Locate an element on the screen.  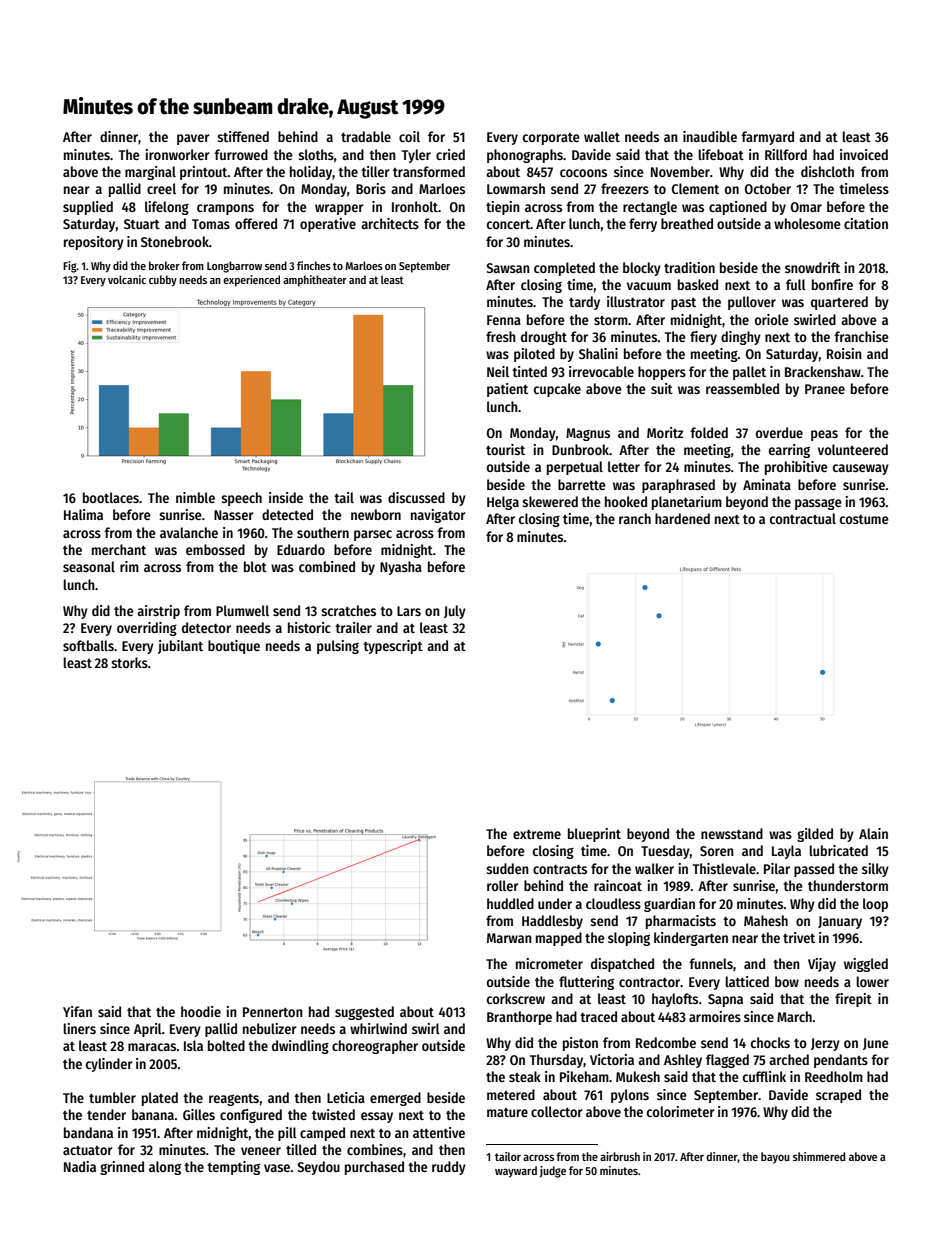
wayward is located at coordinates (516, 1172).
